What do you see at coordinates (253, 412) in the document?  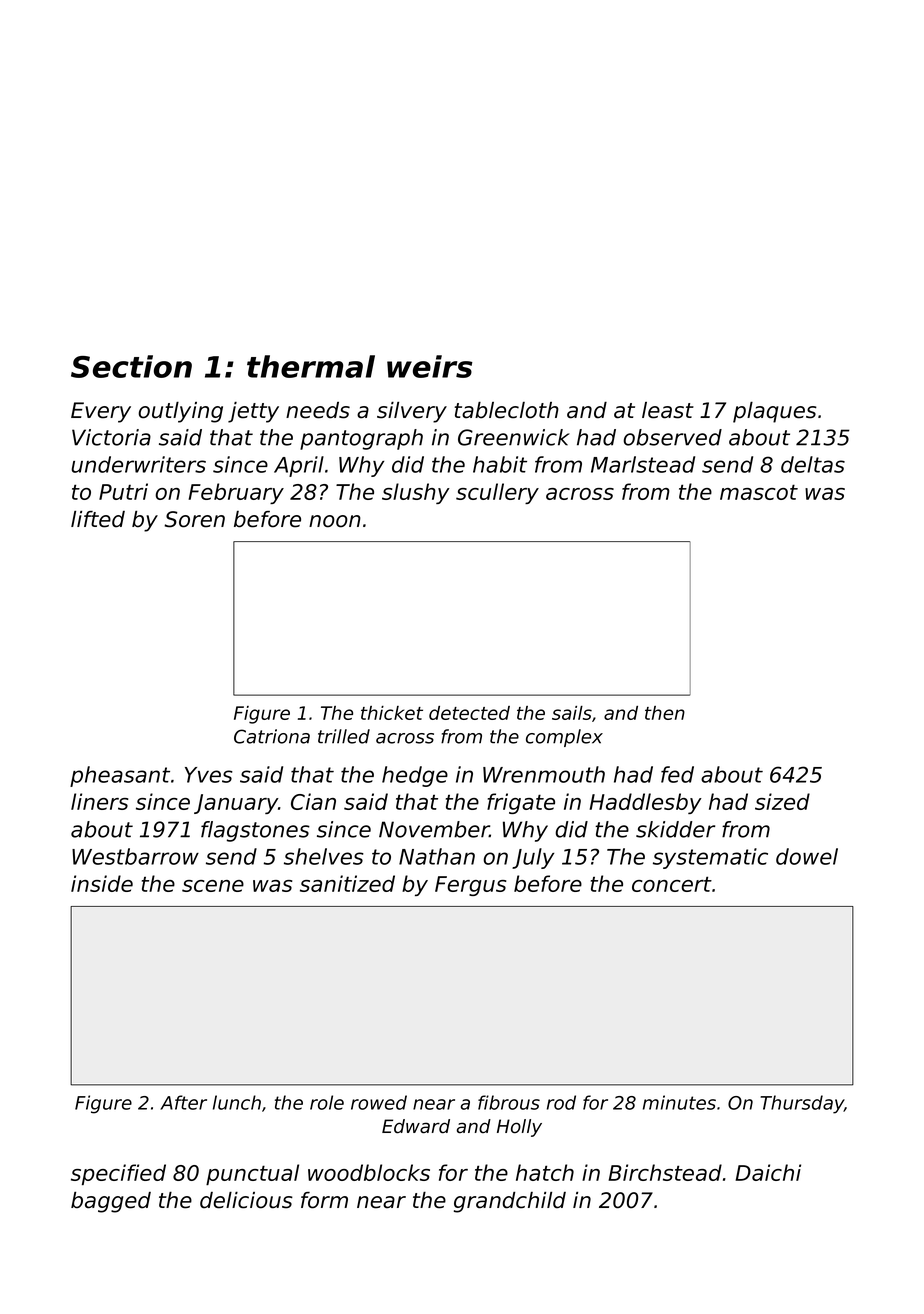 I see `jetty` at bounding box center [253, 412].
